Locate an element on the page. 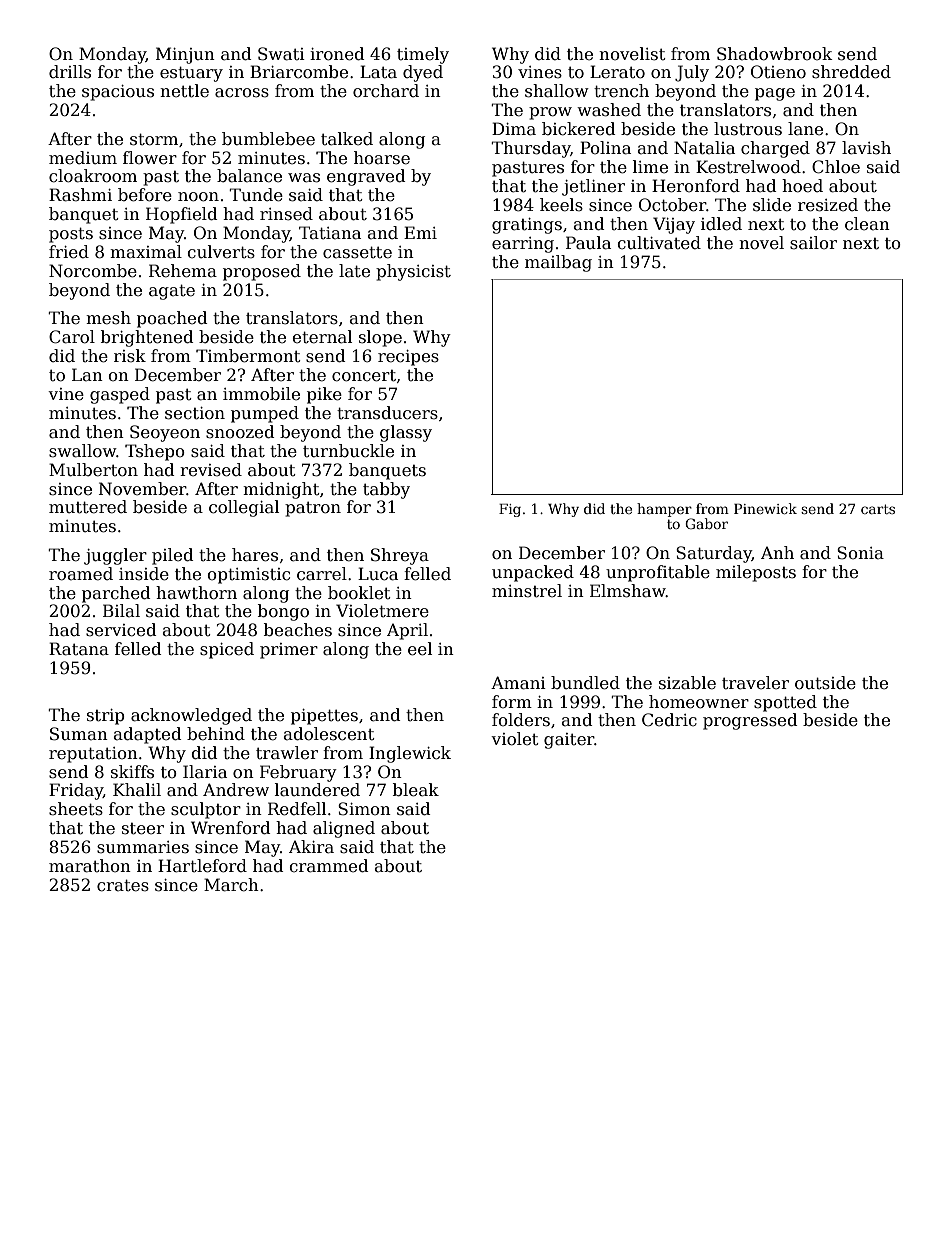 The height and width of the page is (1233, 952). hoarse is located at coordinates (382, 158).
